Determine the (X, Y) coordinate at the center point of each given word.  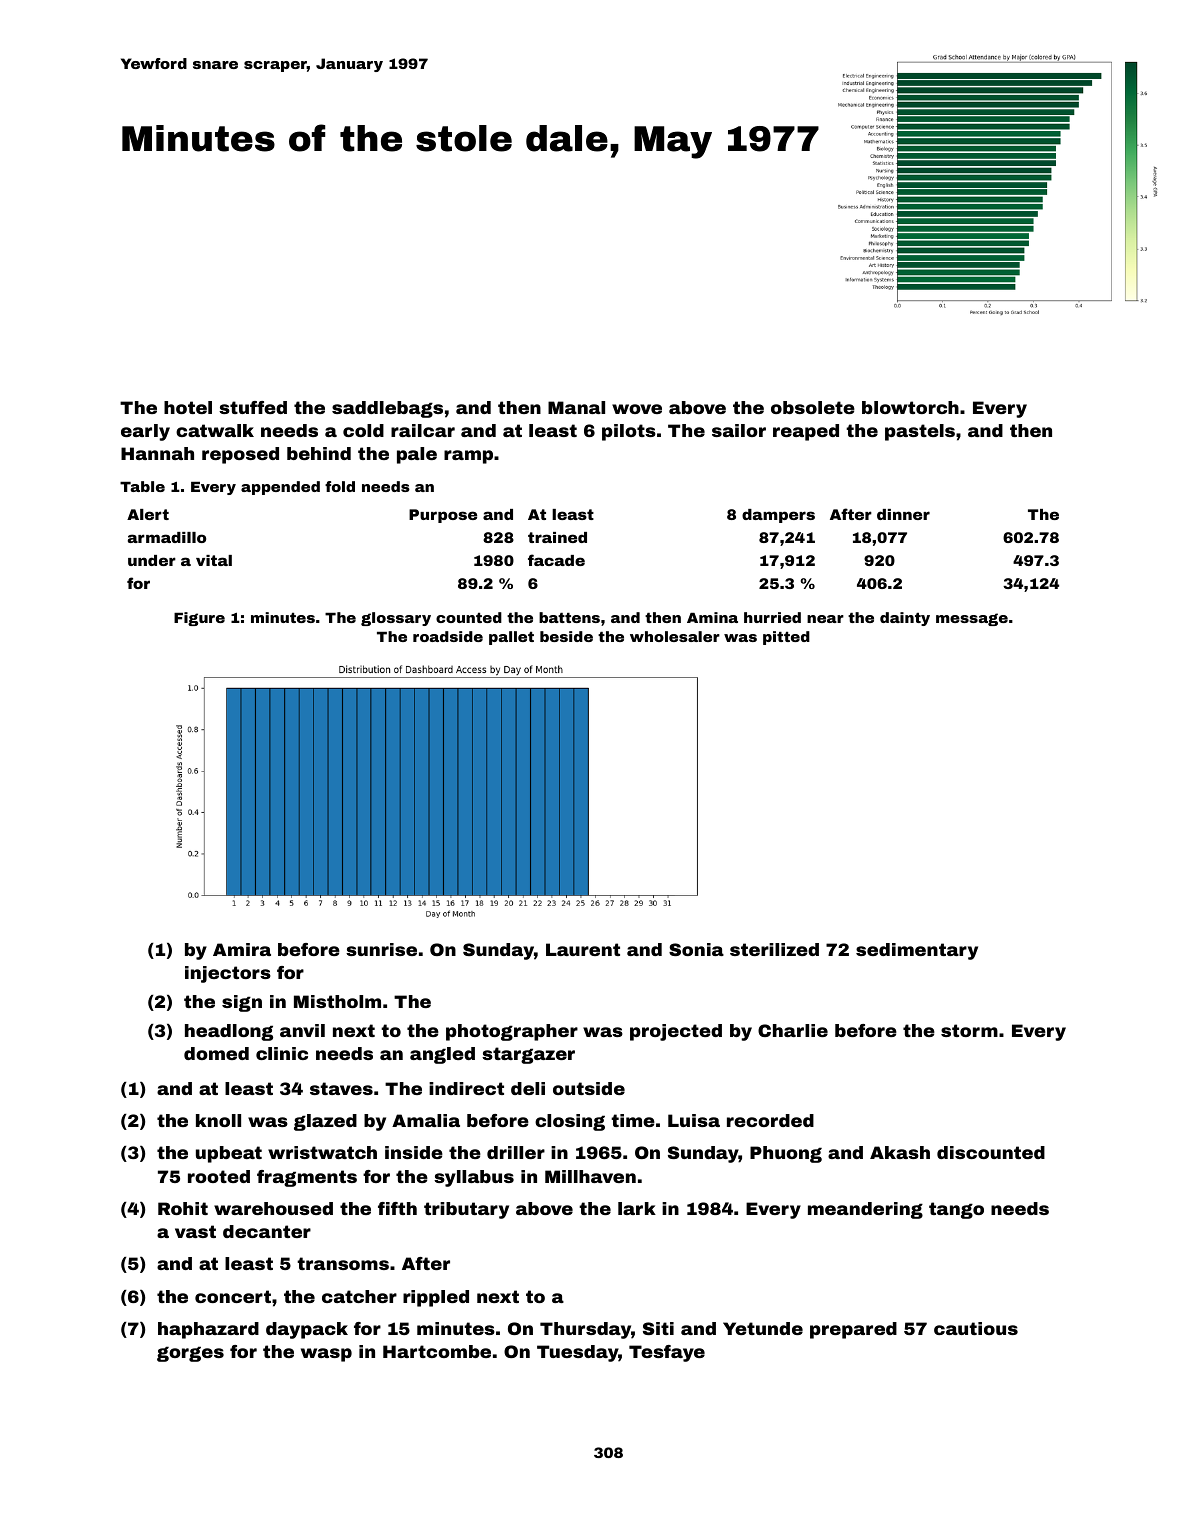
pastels (920, 432)
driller (516, 1152)
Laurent (583, 949)
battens (569, 617)
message (972, 619)
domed (216, 1053)
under (152, 560)
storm (969, 1030)
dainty (905, 619)
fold (340, 486)
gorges (190, 1354)
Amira (242, 949)
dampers (778, 516)
